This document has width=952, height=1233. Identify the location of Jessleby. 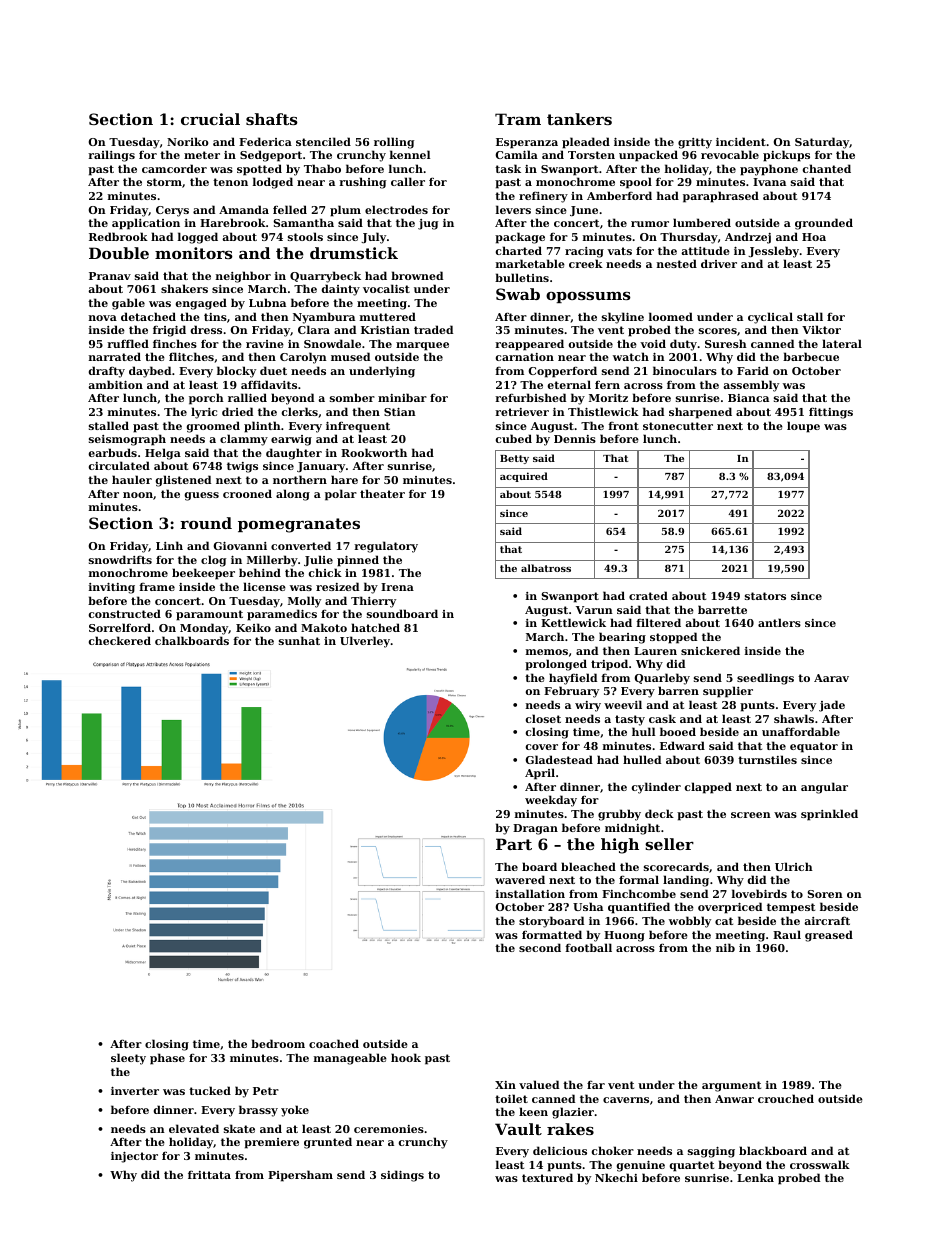
(773, 252).
